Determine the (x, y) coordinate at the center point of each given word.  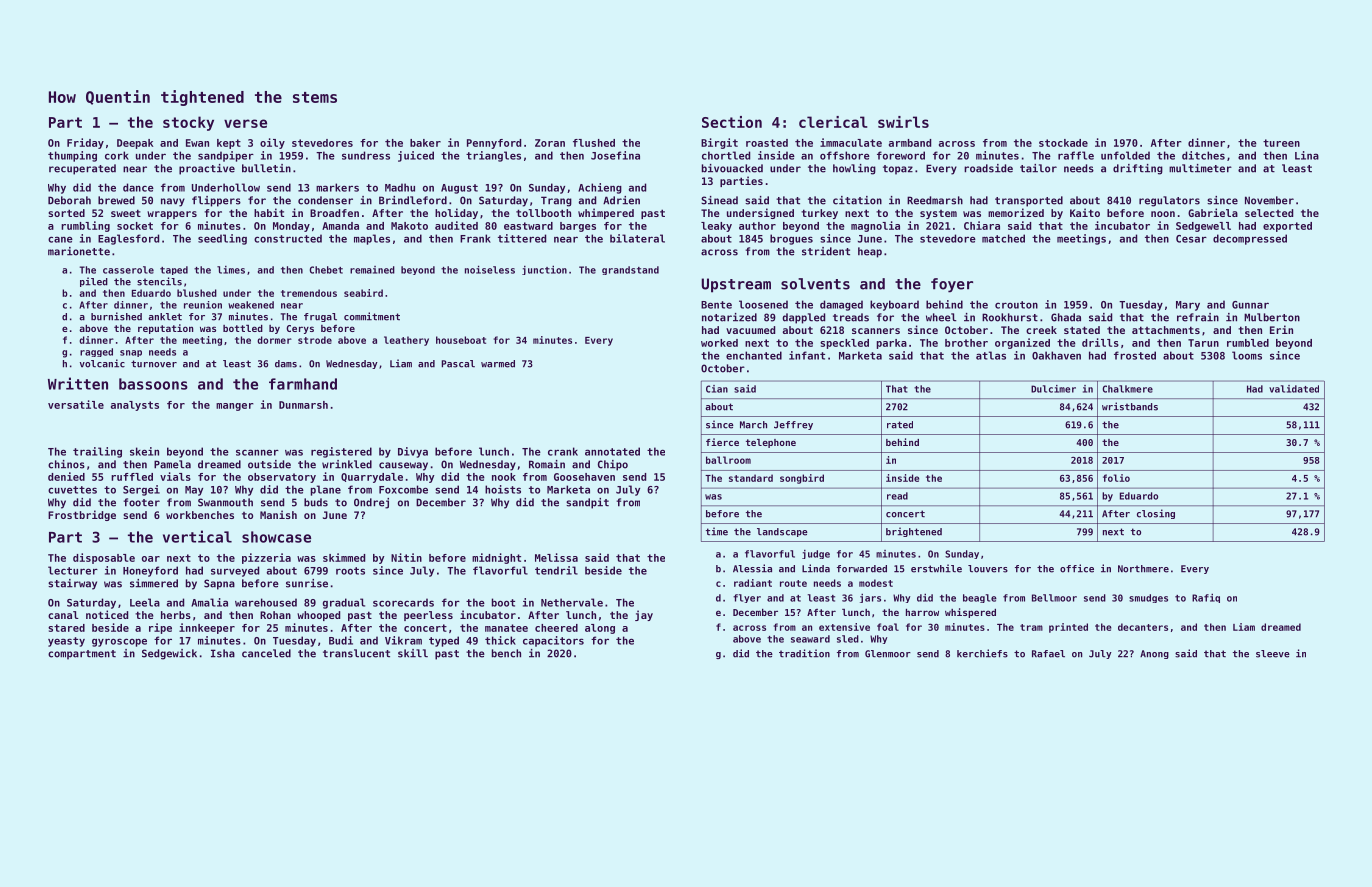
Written (78, 383)
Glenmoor (888, 654)
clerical (833, 122)
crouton (1016, 305)
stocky (188, 123)
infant (807, 355)
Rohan (275, 615)
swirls (903, 122)
